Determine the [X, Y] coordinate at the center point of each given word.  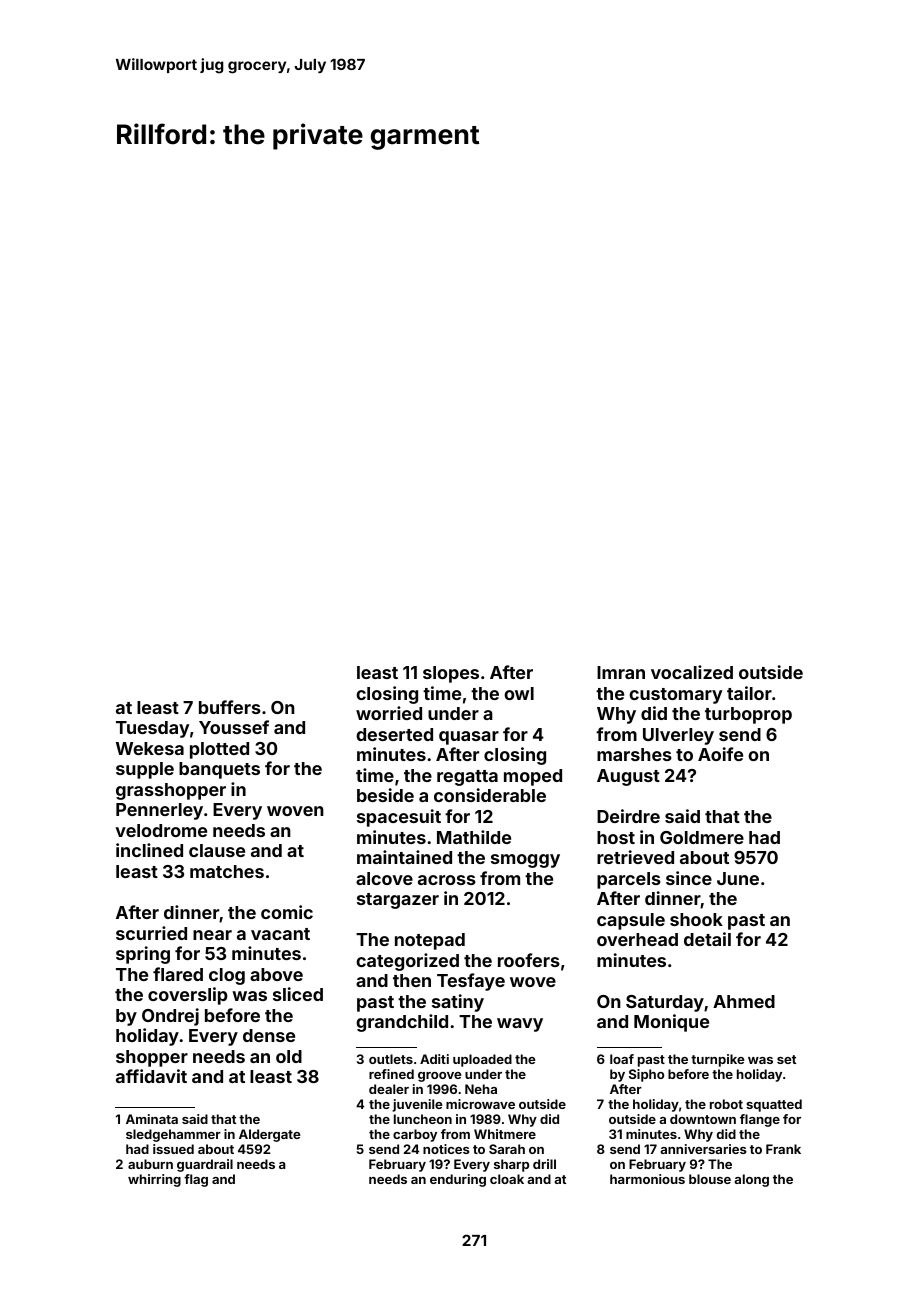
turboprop [748, 715]
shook [696, 919]
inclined [149, 850]
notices [446, 1149]
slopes [451, 674]
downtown [703, 1119]
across [447, 880]
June [738, 878]
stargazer [398, 901]
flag [196, 1180]
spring [143, 955]
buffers [230, 707]
